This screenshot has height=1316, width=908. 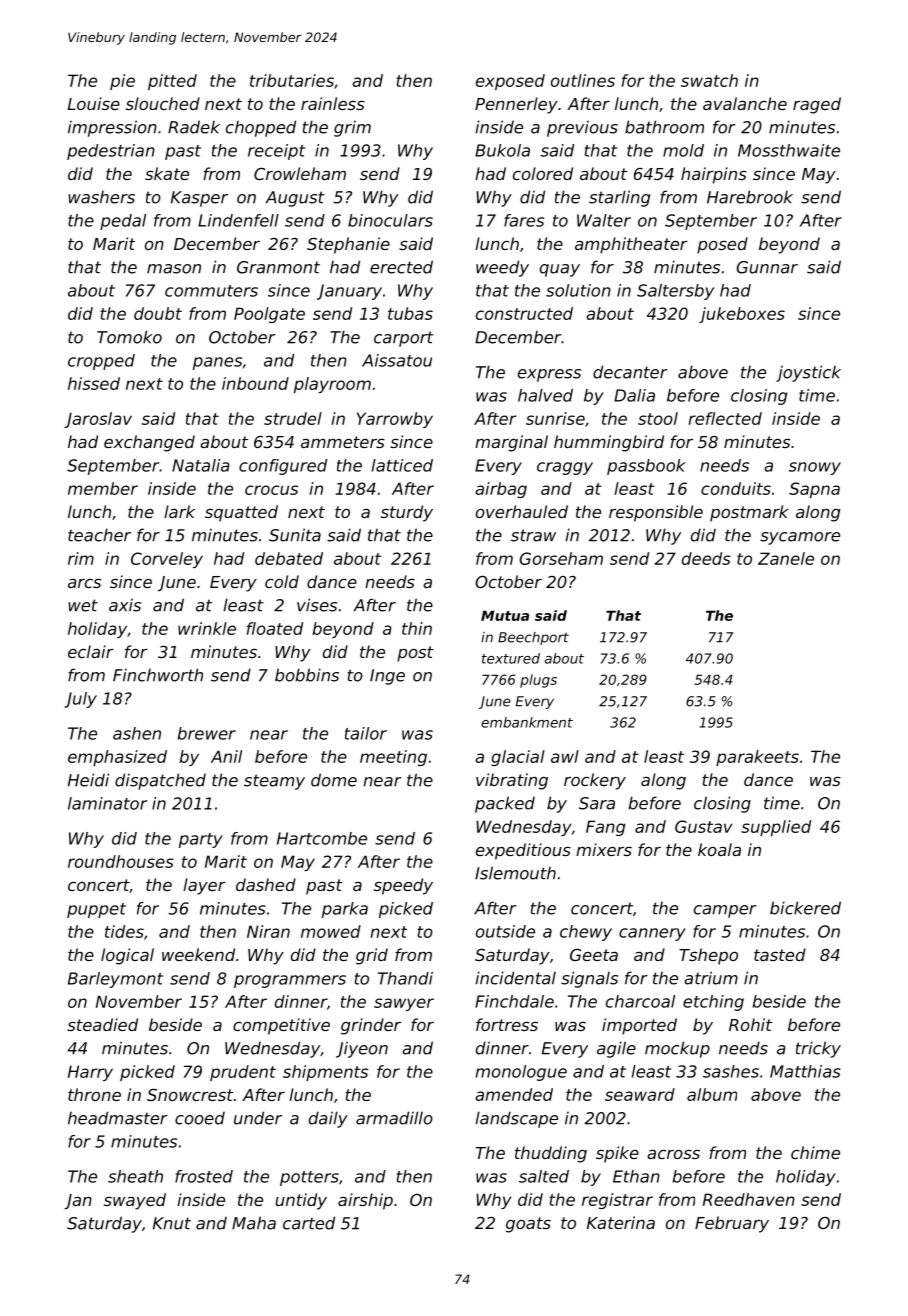 I want to click on Anil, so click(x=226, y=756).
